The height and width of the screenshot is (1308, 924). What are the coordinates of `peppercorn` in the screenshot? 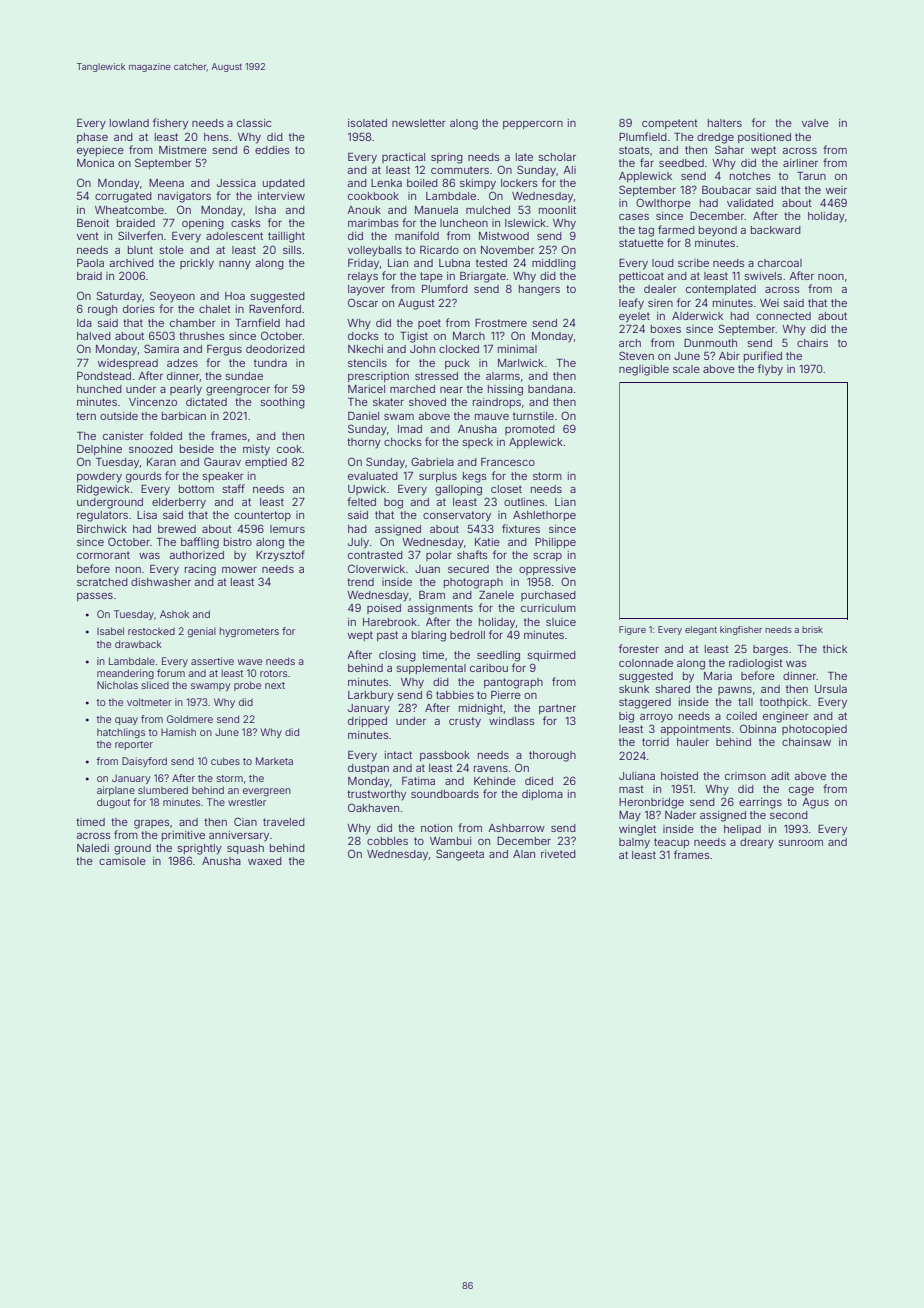 It's located at (533, 125).
